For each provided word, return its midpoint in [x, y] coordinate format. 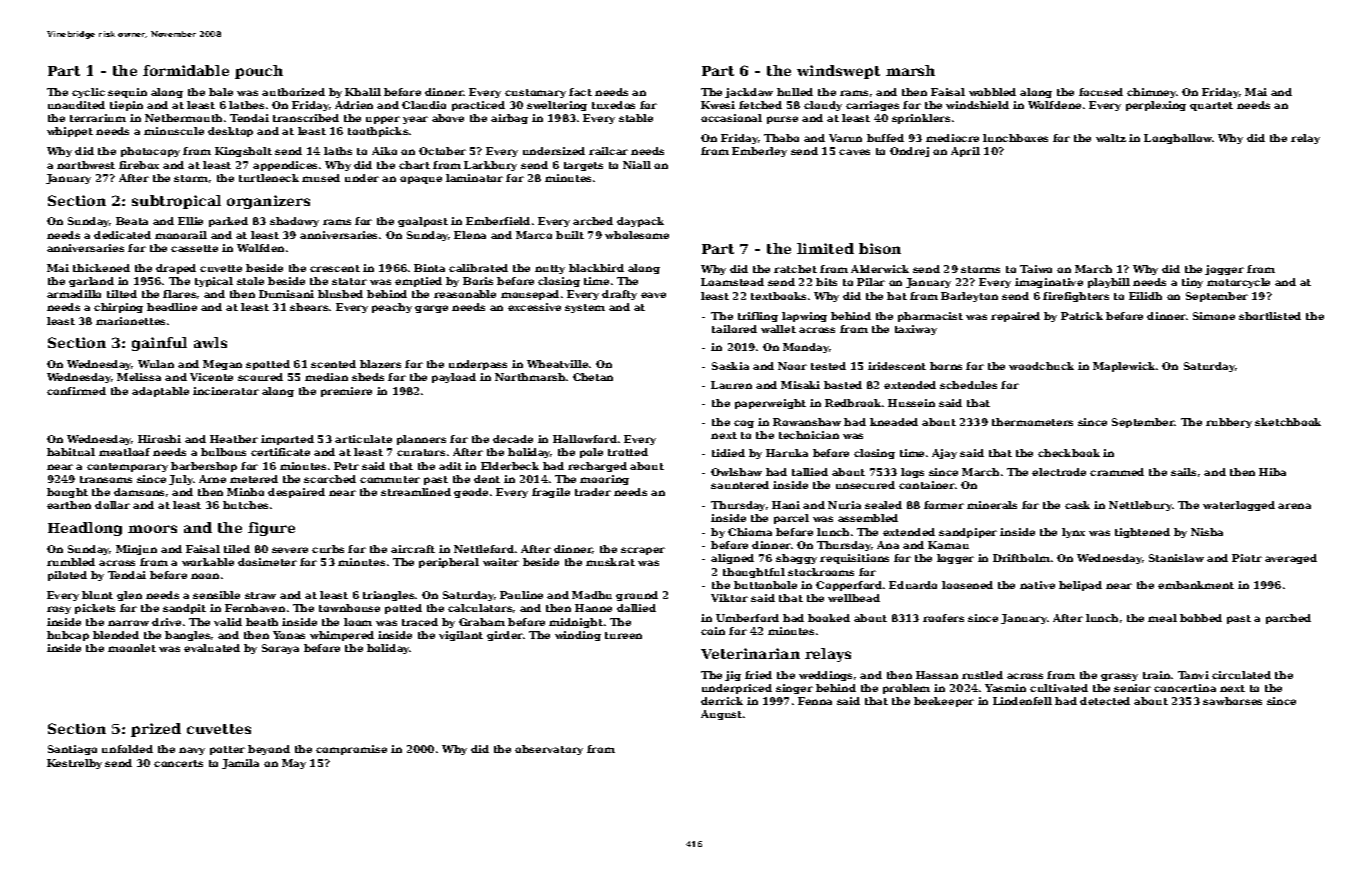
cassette [194, 248]
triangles [388, 596]
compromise [351, 750]
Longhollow [1178, 139]
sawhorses [1232, 701]
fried [758, 675]
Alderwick [880, 269]
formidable [186, 70]
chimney [1152, 93]
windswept [838, 72]
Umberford [747, 618]
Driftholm [1021, 558]
